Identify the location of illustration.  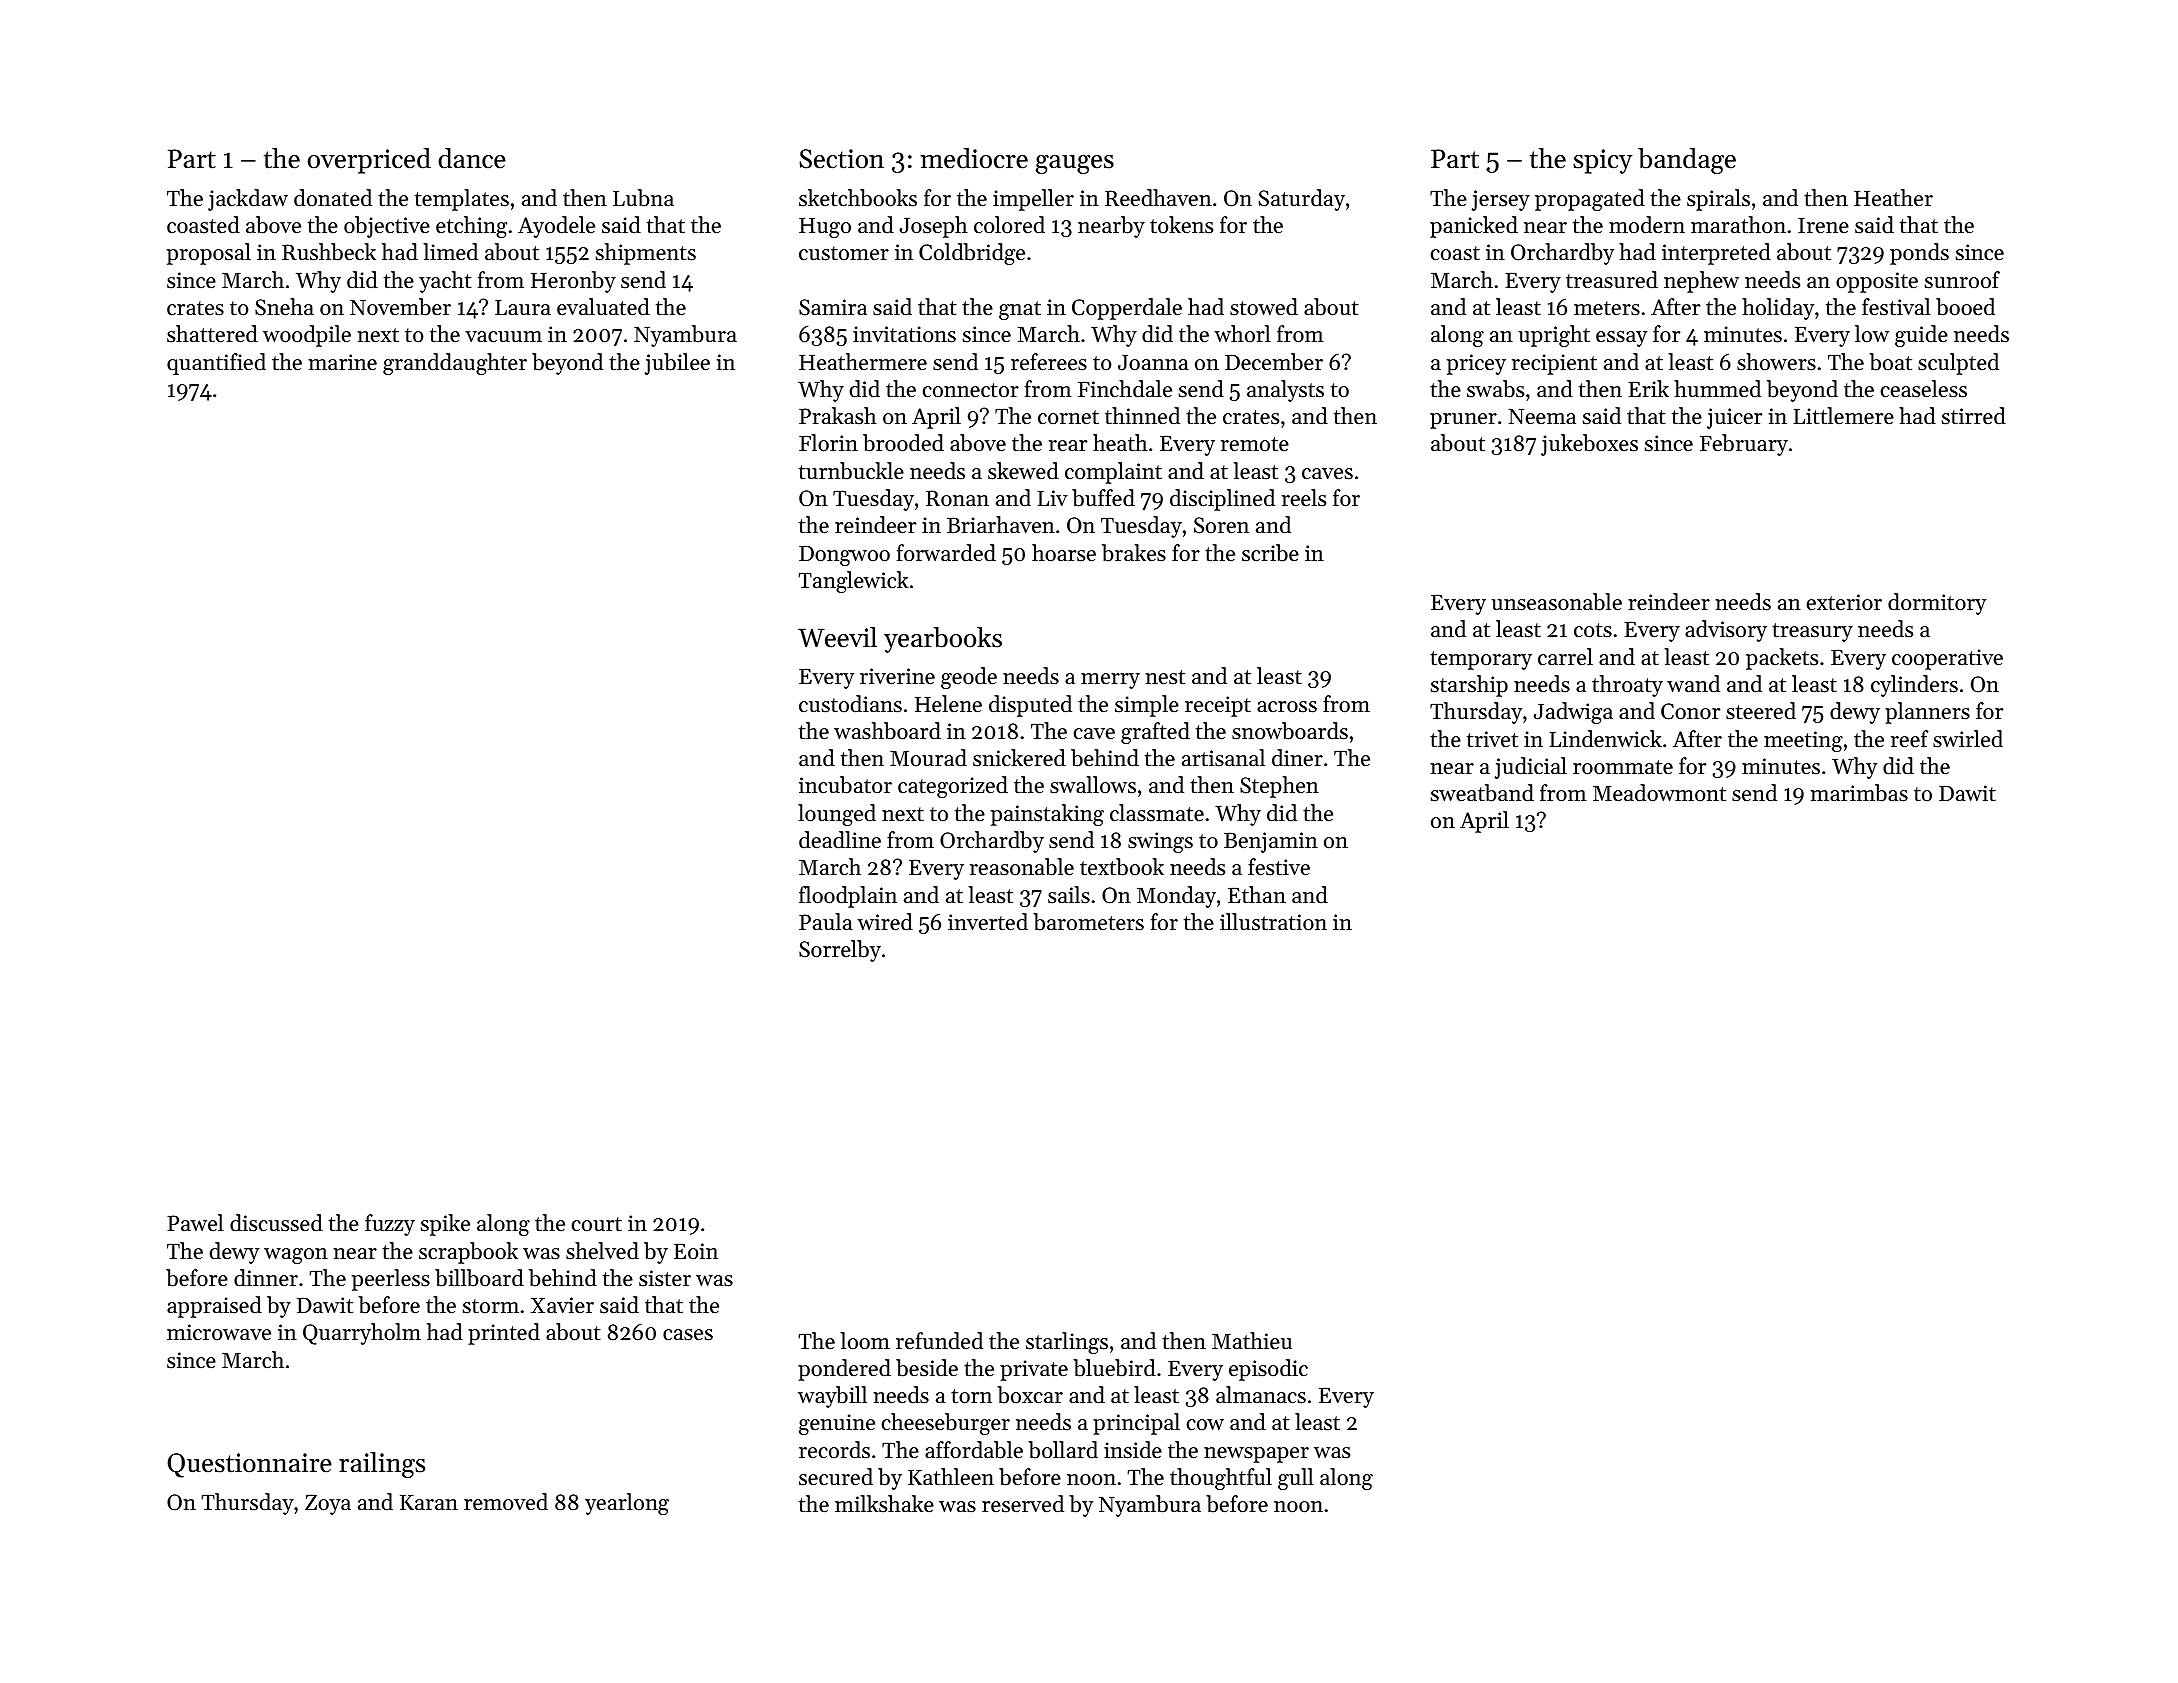
(1273, 922).
